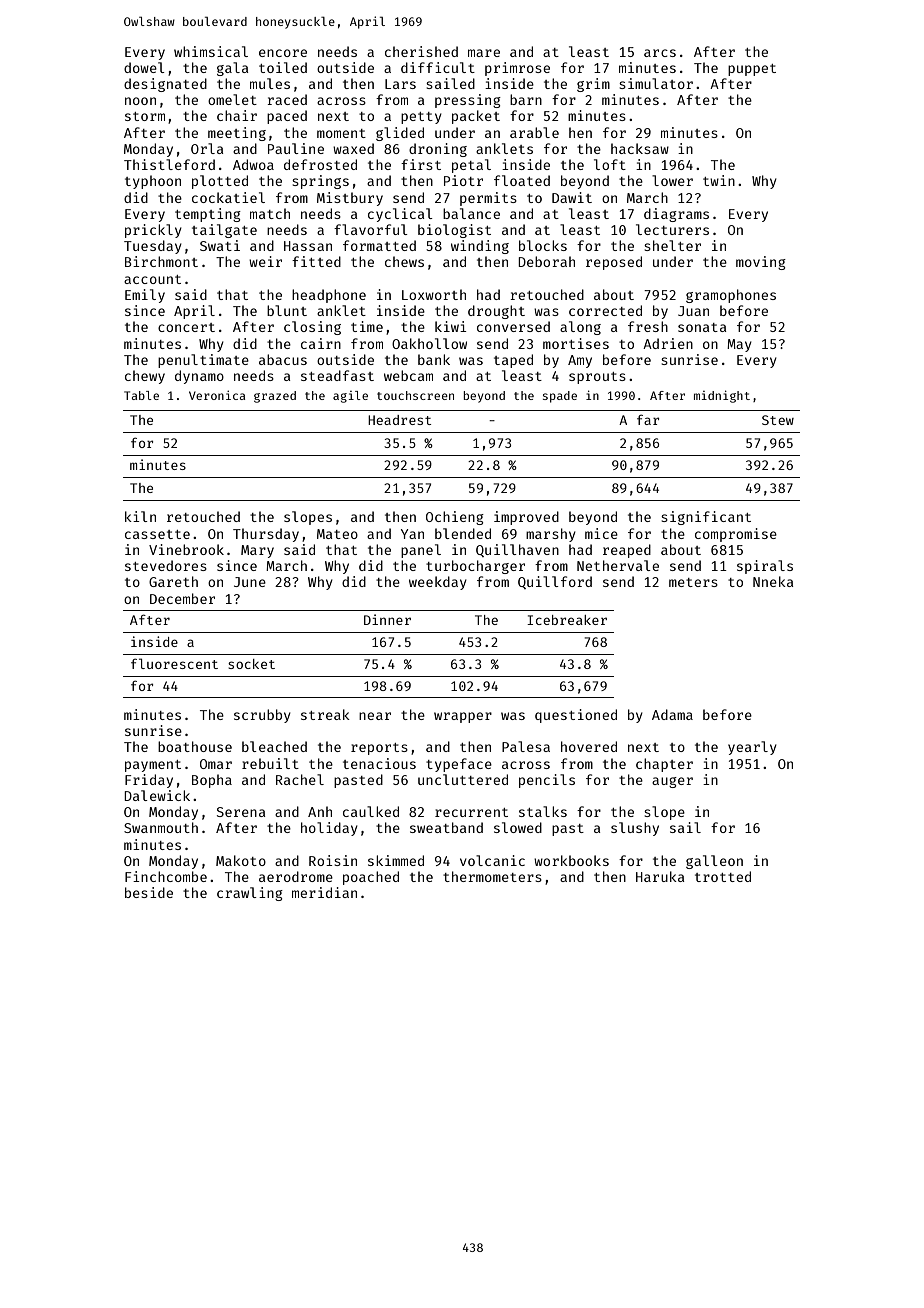  What do you see at coordinates (739, 345) in the screenshot?
I see `May` at bounding box center [739, 345].
